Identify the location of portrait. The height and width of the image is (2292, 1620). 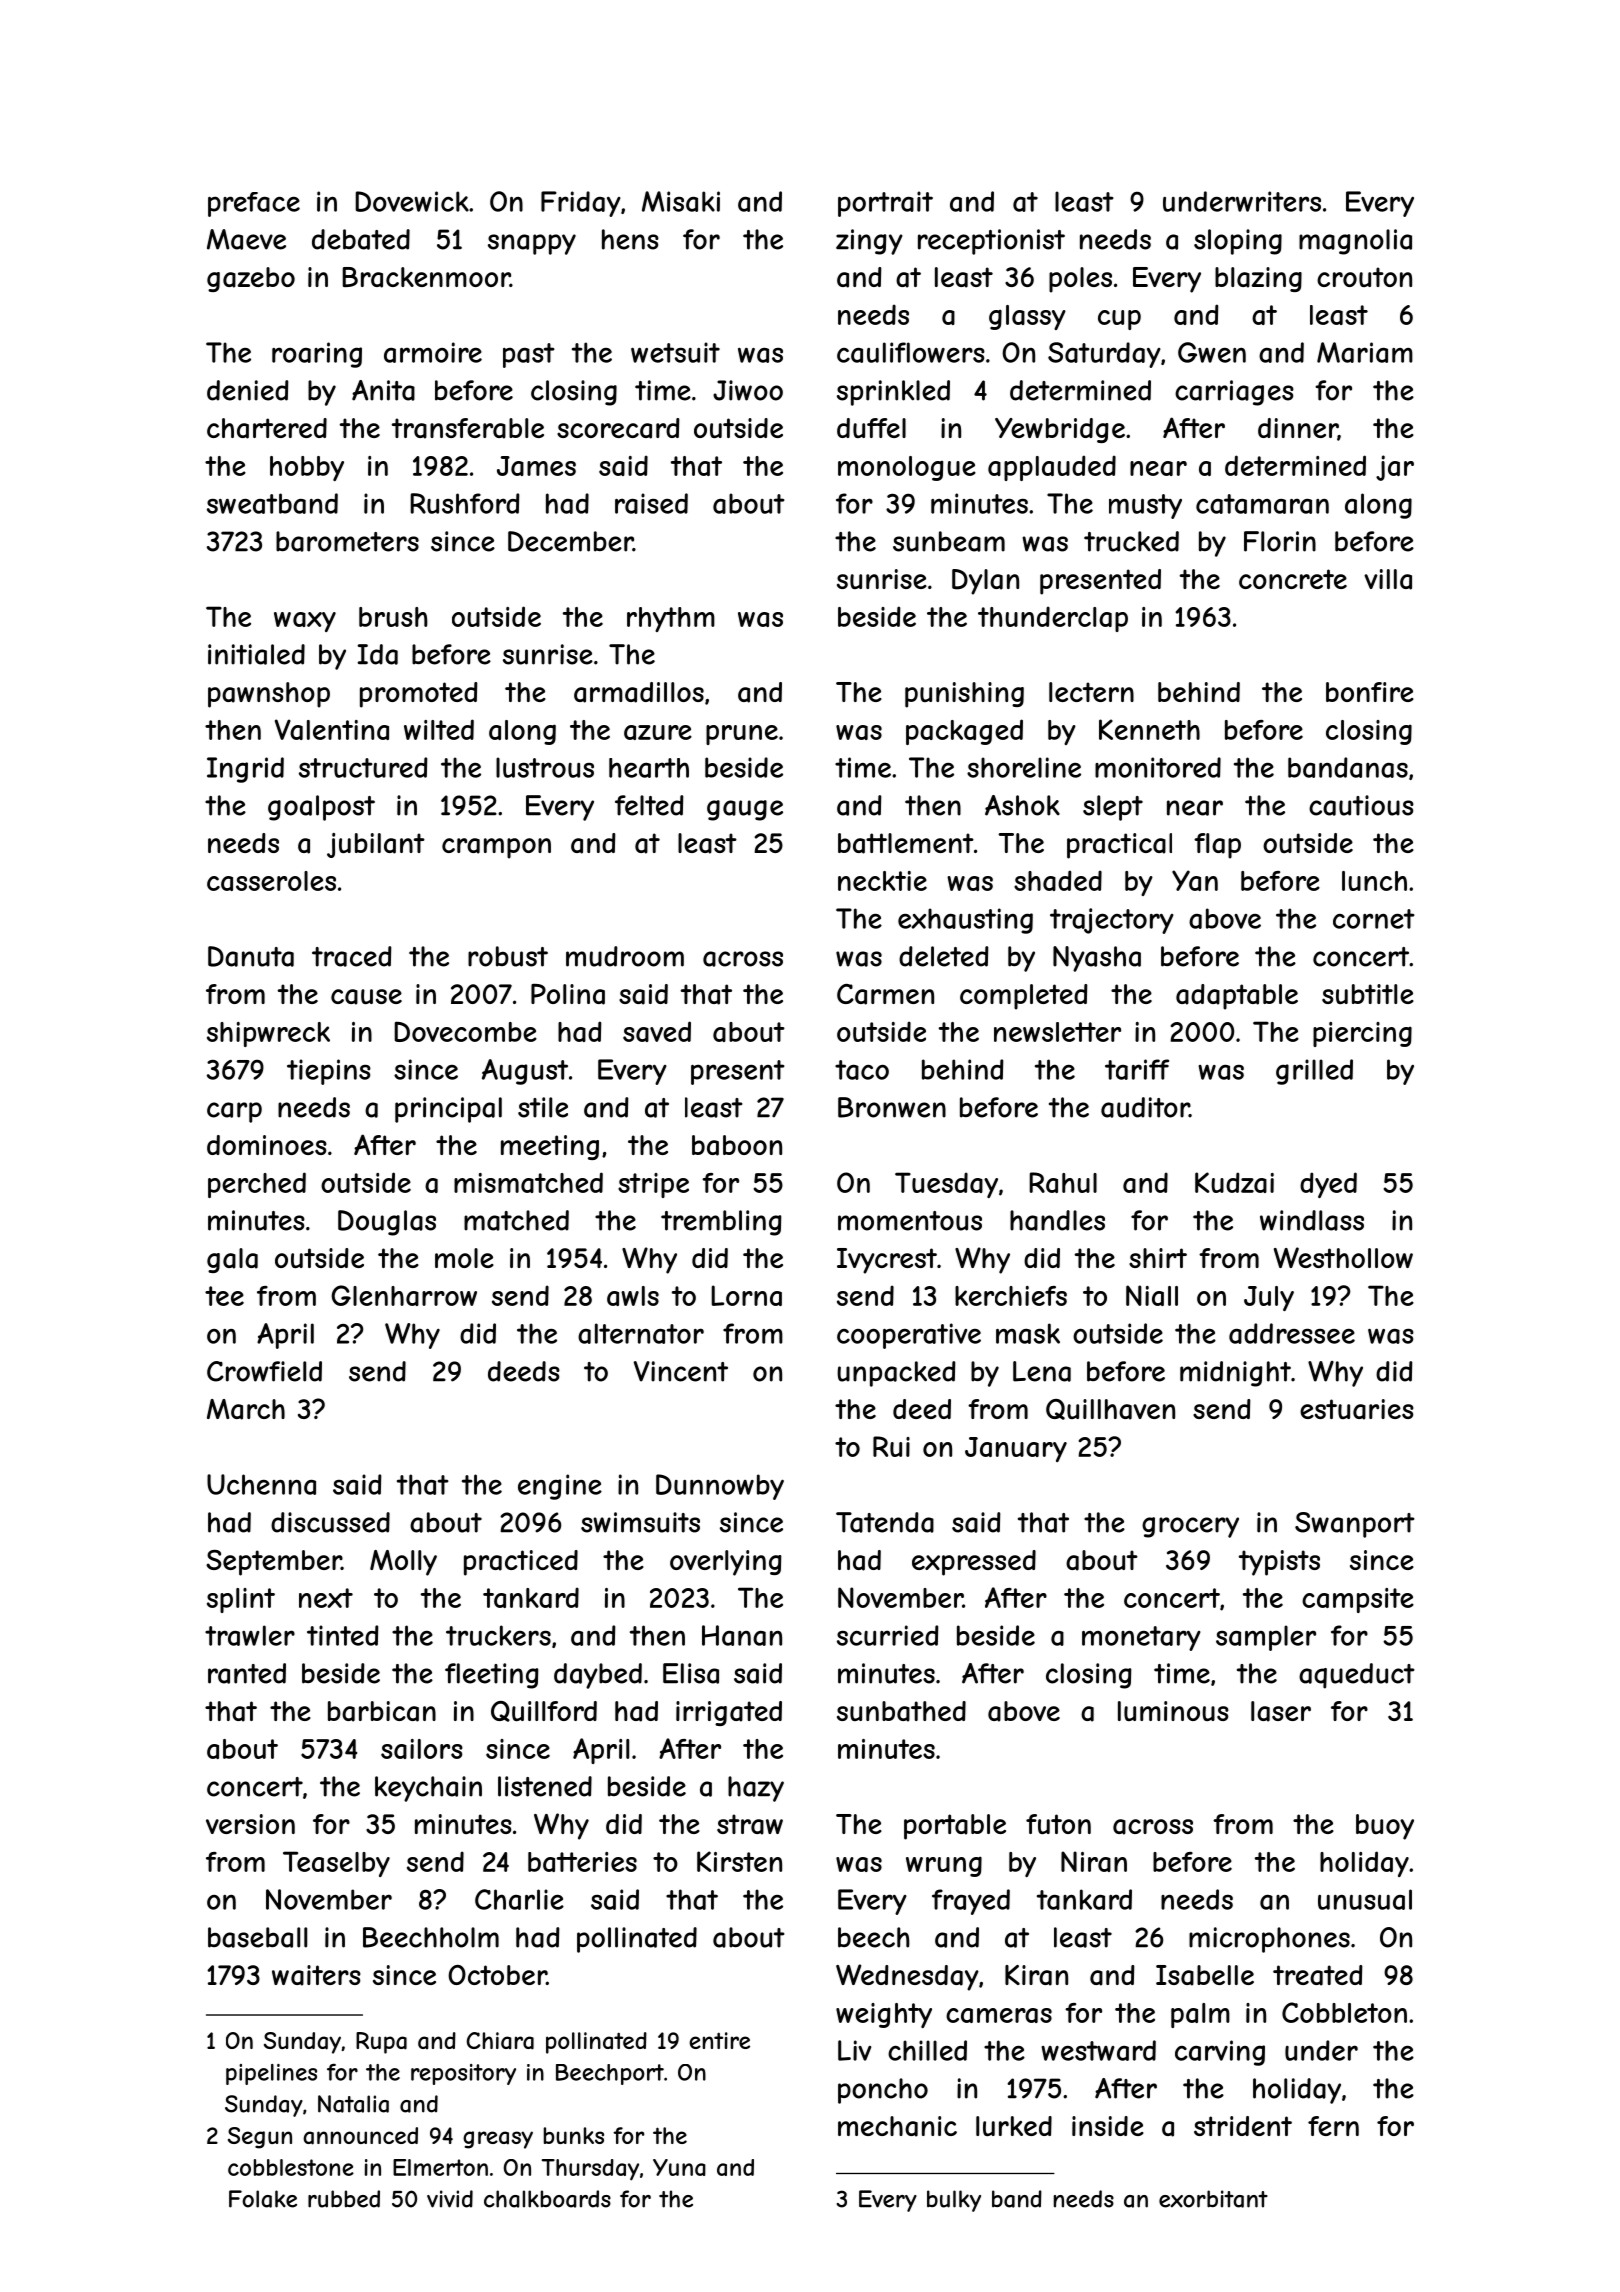
(885, 204).
